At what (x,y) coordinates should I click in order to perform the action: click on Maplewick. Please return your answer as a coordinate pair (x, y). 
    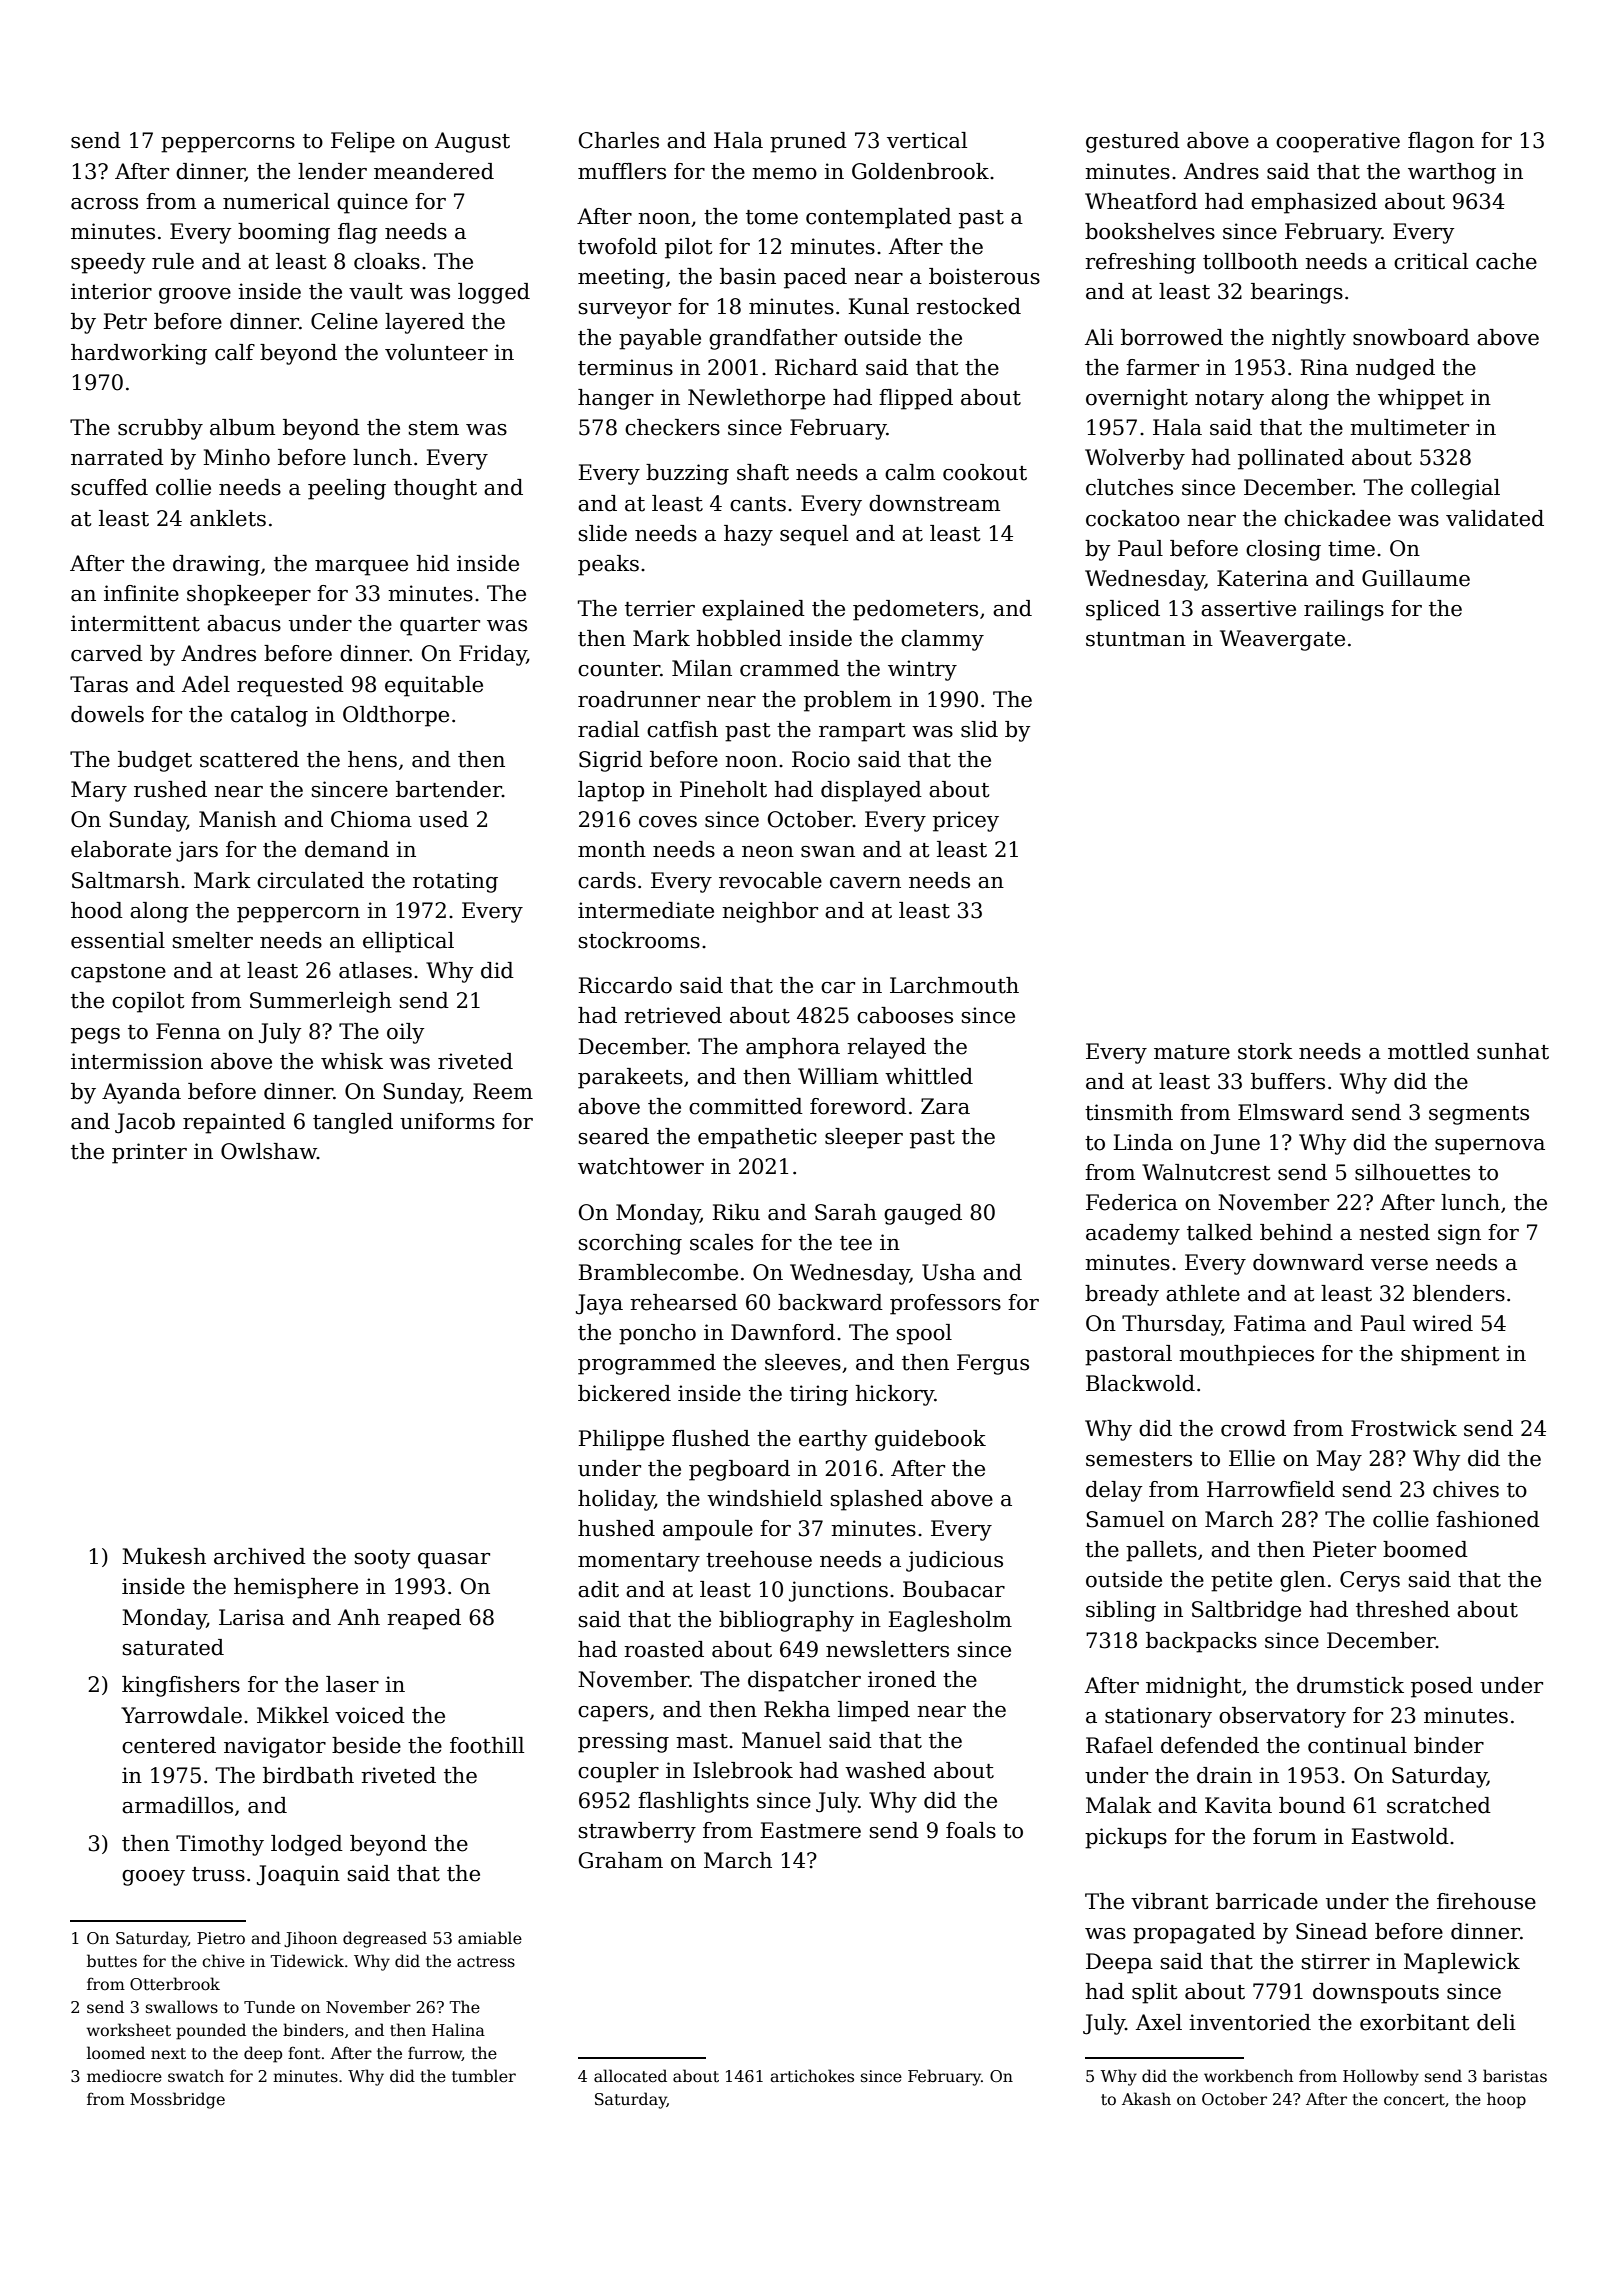
    Looking at the image, I should click on (1462, 1963).
